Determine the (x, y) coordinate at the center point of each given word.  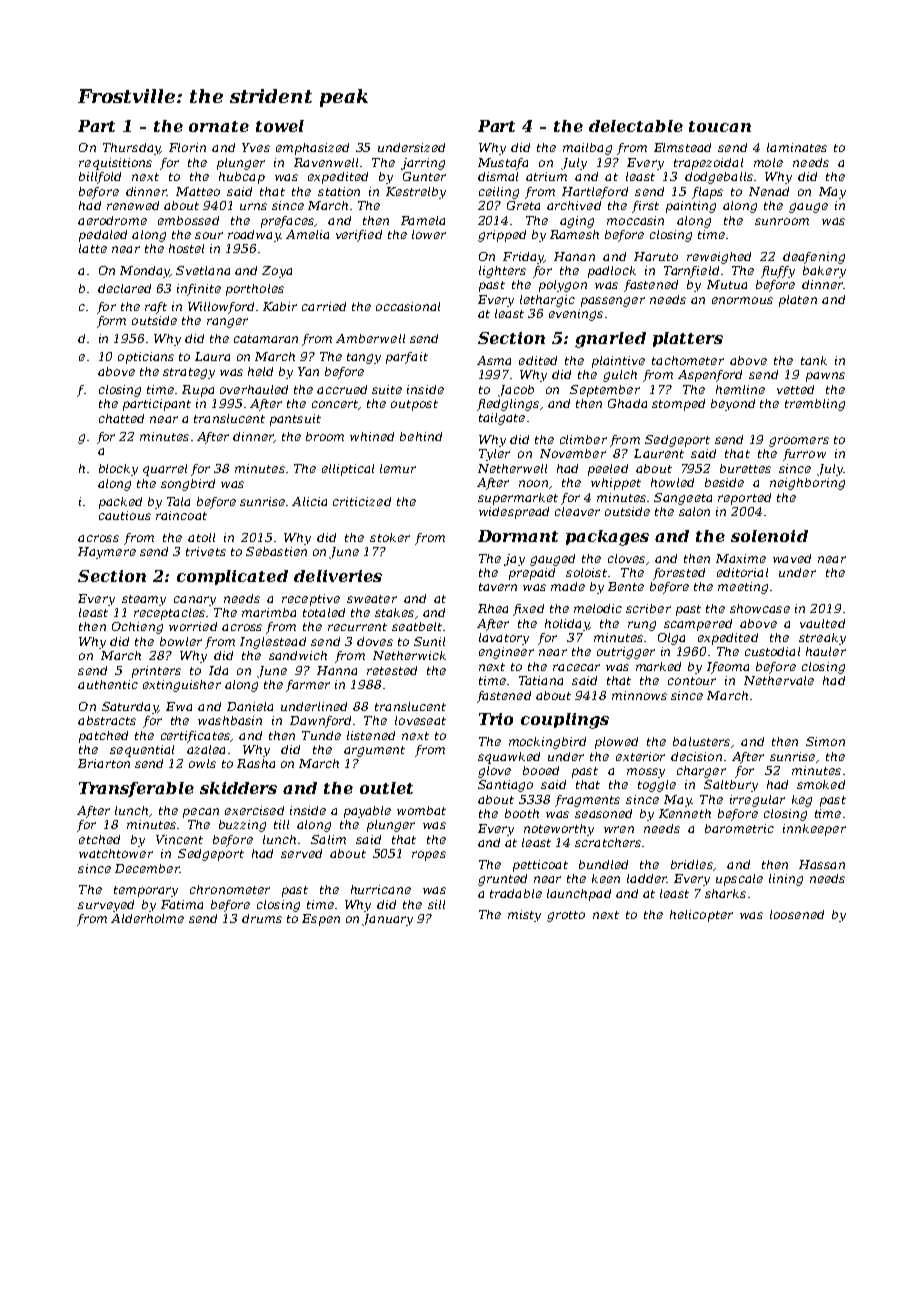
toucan (720, 126)
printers (156, 672)
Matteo (198, 191)
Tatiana (541, 680)
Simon (825, 741)
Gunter (424, 176)
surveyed (106, 906)
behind (421, 436)
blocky (118, 470)
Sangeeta (683, 499)
